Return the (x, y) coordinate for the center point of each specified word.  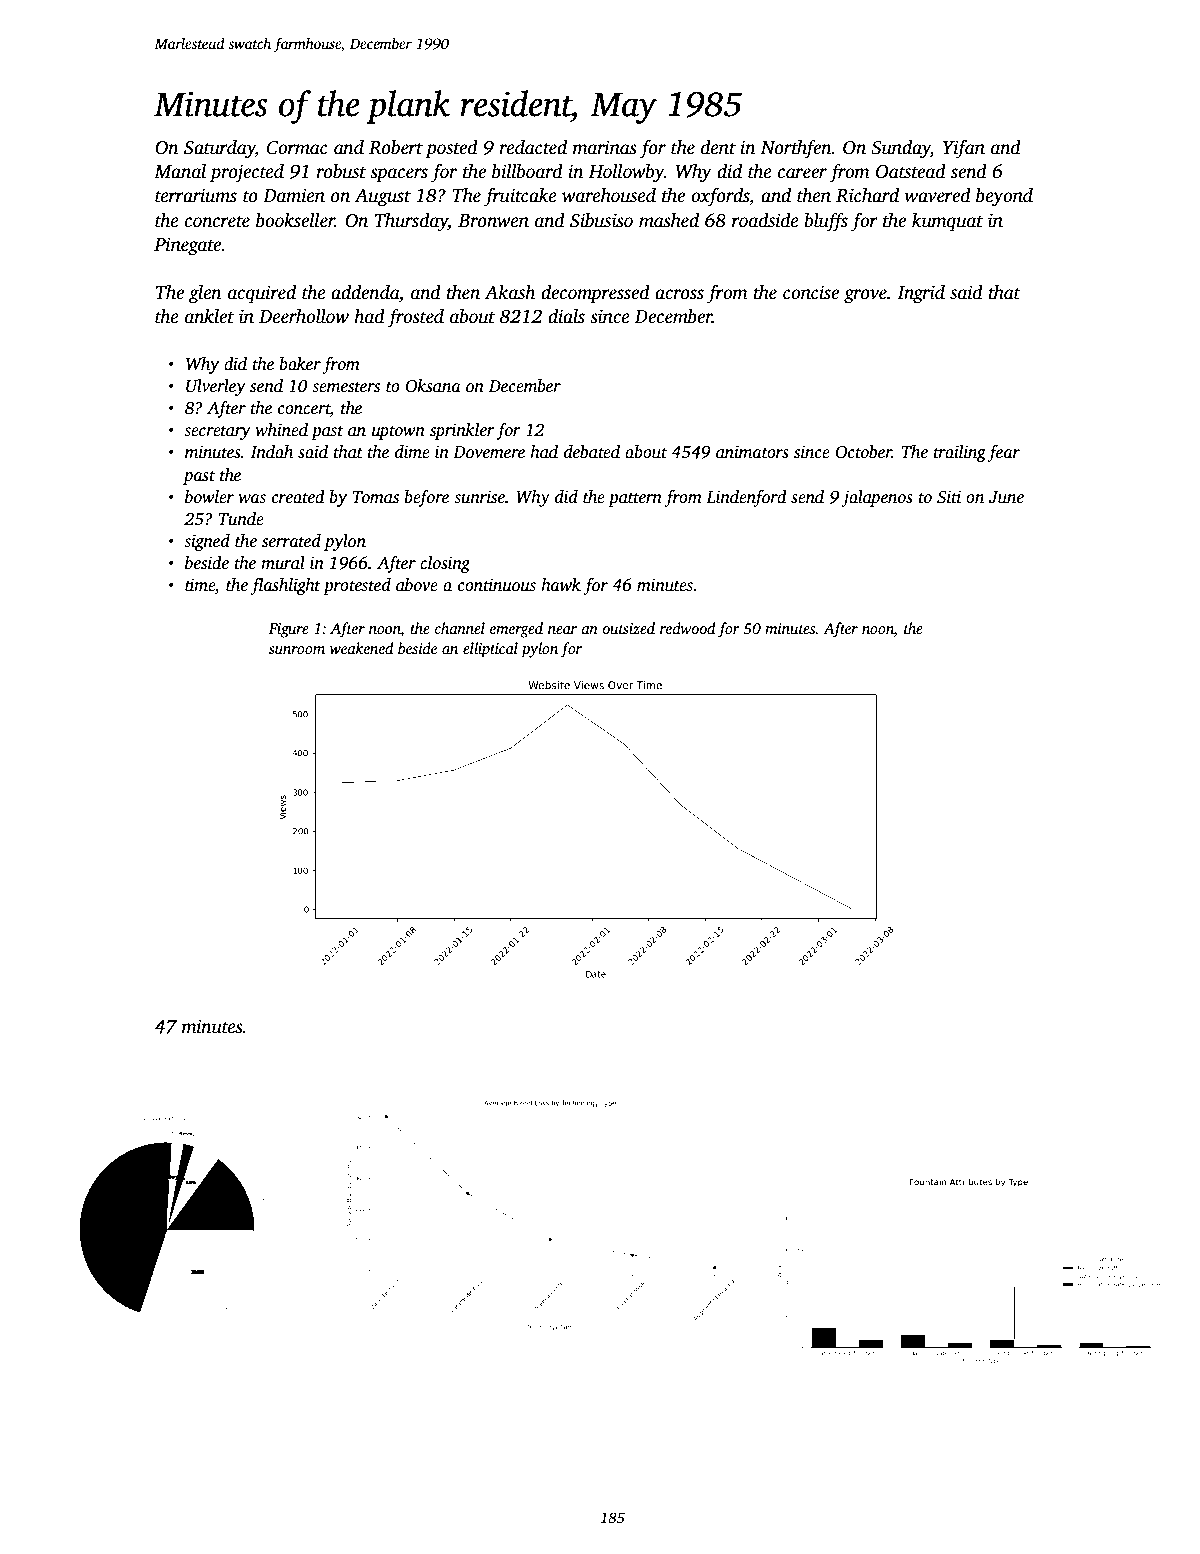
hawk (561, 585)
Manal (180, 171)
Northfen (796, 149)
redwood (687, 628)
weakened (361, 648)
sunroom (297, 650)
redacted (533, 147)
